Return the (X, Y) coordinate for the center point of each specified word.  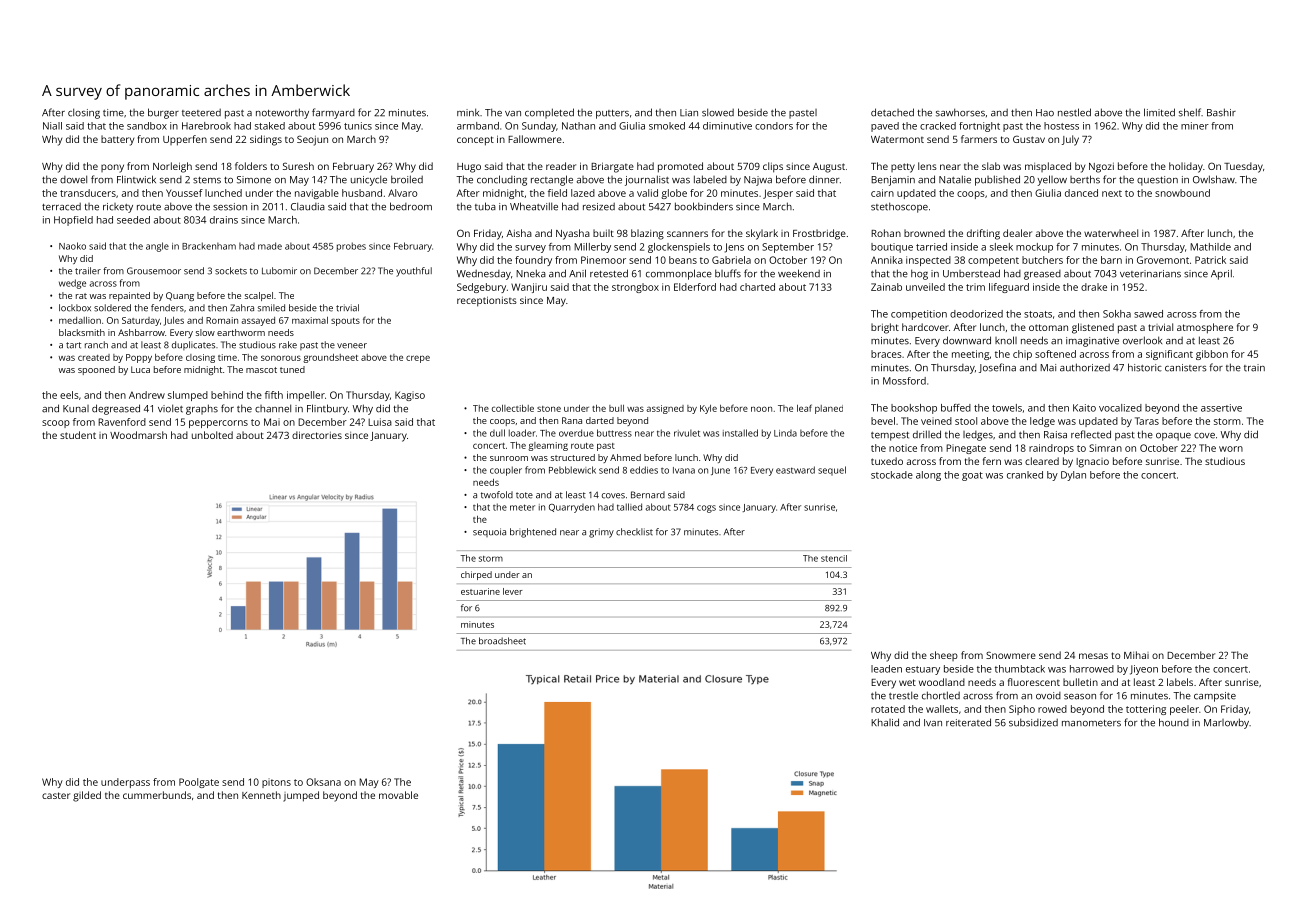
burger (163, 113)
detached (892, 112)
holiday (1186, 167)
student (78, 435)
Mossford (904, 381)
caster (56, 795)
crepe (418, 359)
